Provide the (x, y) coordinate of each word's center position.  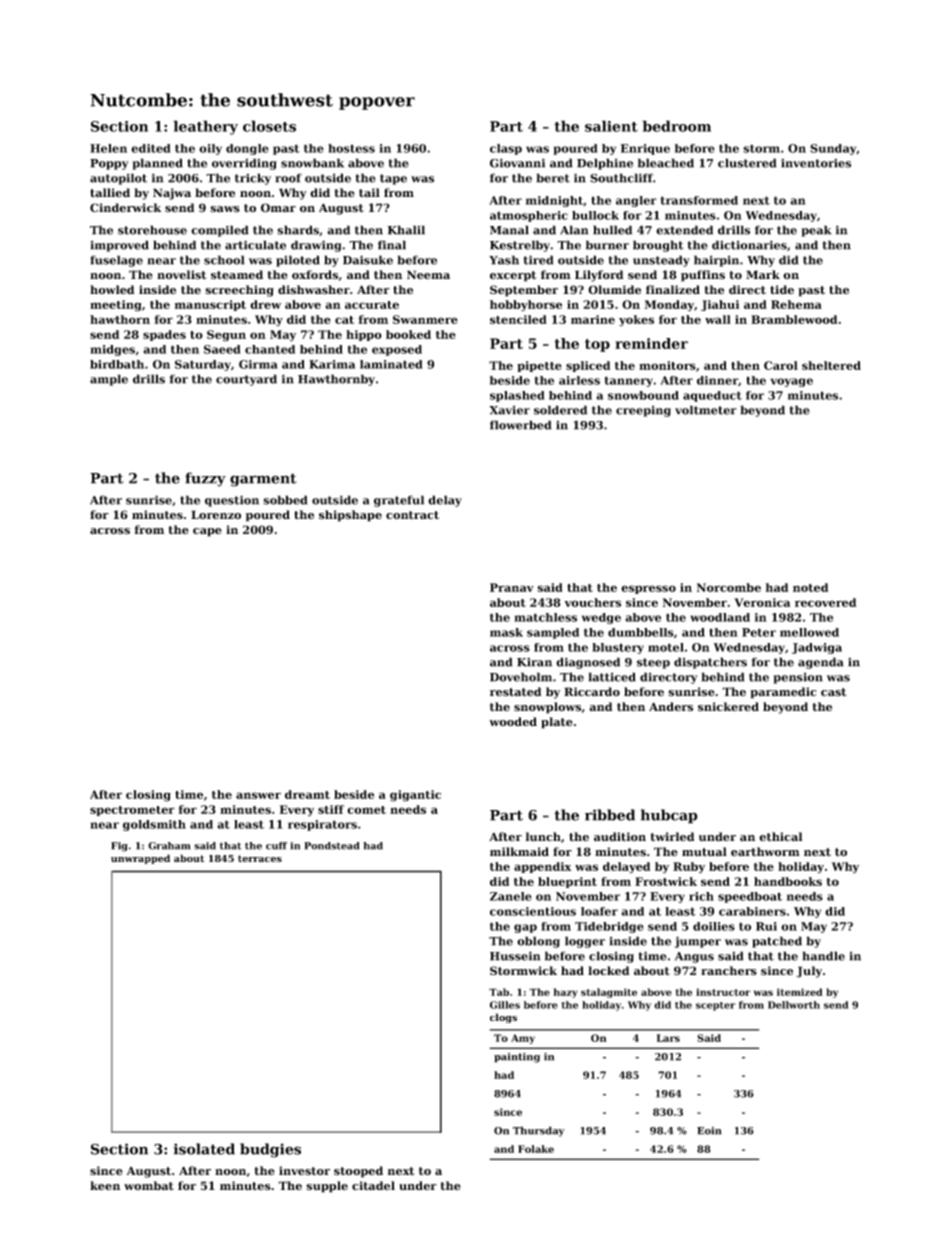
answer (258, 795)
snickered (728, 707)
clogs (503, 1018)
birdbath (117, 364)
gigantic (415, 796)
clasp (506, 149)
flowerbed (521, 425)
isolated (204, 1149)
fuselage (116, 261)
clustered (747, 163)
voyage (792, 382)
